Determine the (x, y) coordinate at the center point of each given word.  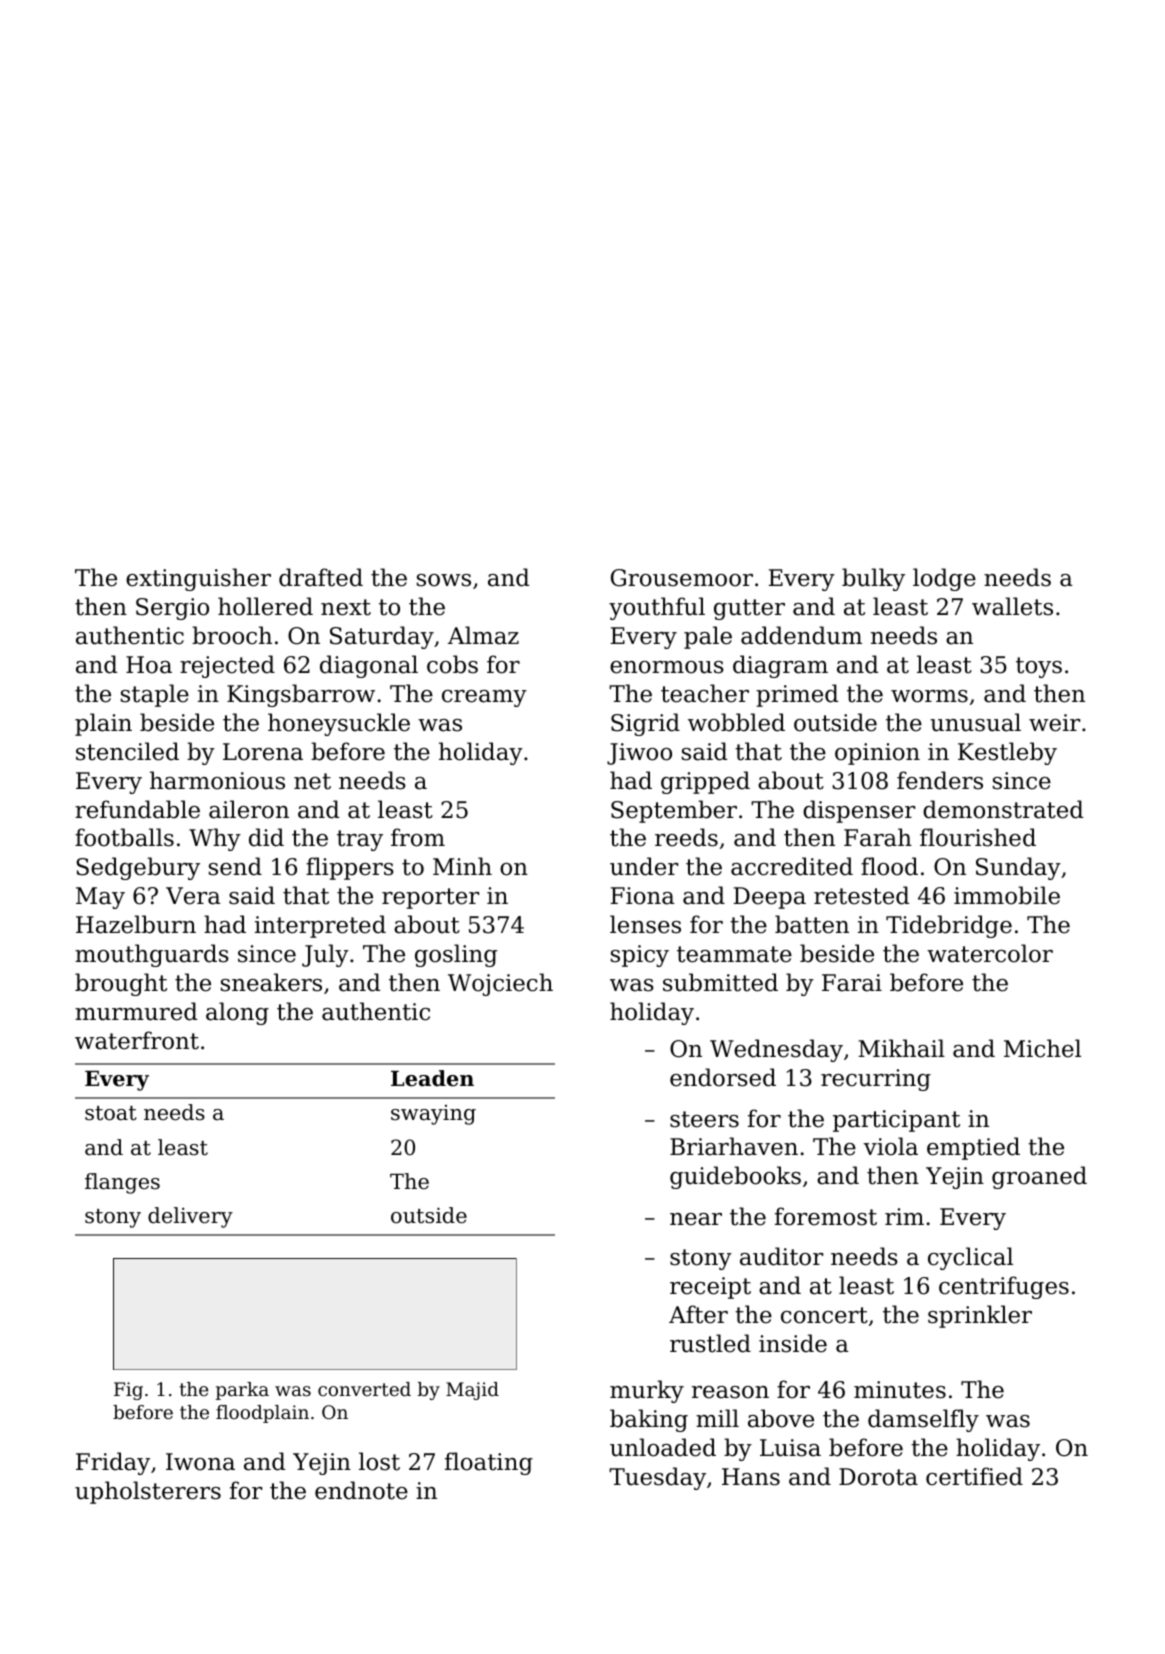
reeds (686, 837)
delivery (190, 1217)
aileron (249, 809)
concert (824, 1315)
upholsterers (148, 1492)
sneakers (271, 982)
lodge (944, 579)
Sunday (1018, 868)
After (698, 1314)
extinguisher (198, 579)
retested (861, 895)
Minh (462, 866)
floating (489, 1463)
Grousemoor (682, 578)
